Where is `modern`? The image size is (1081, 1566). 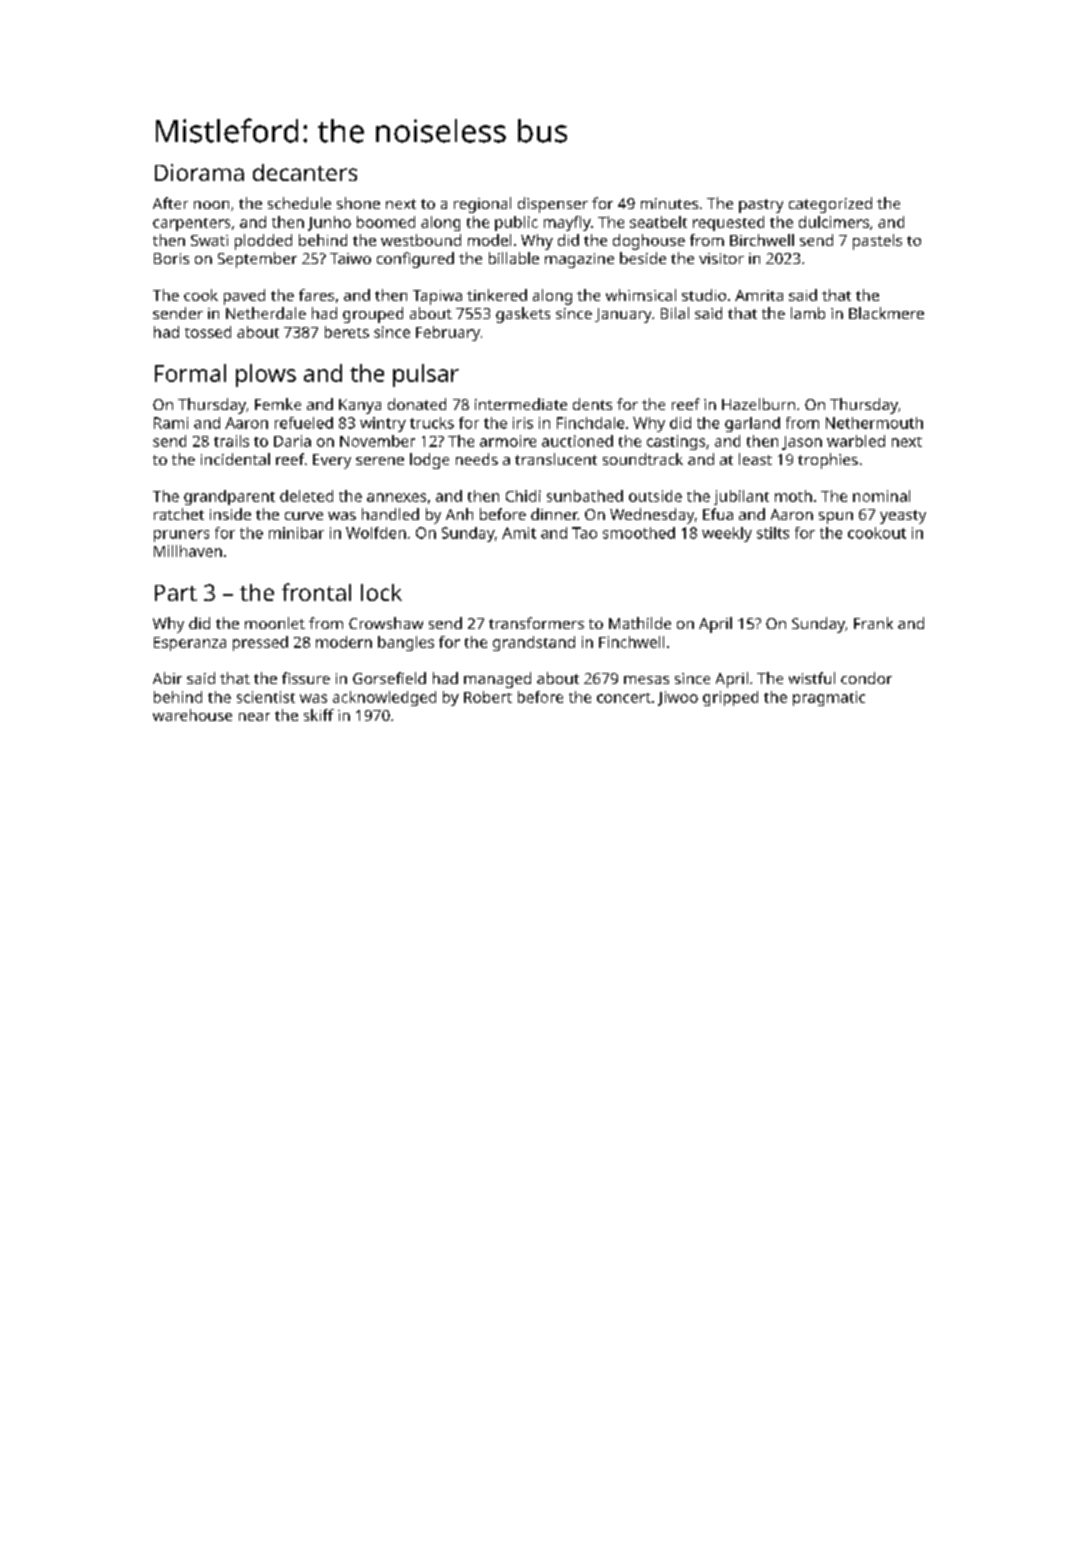
modern is located at coordinates (344, 642).
